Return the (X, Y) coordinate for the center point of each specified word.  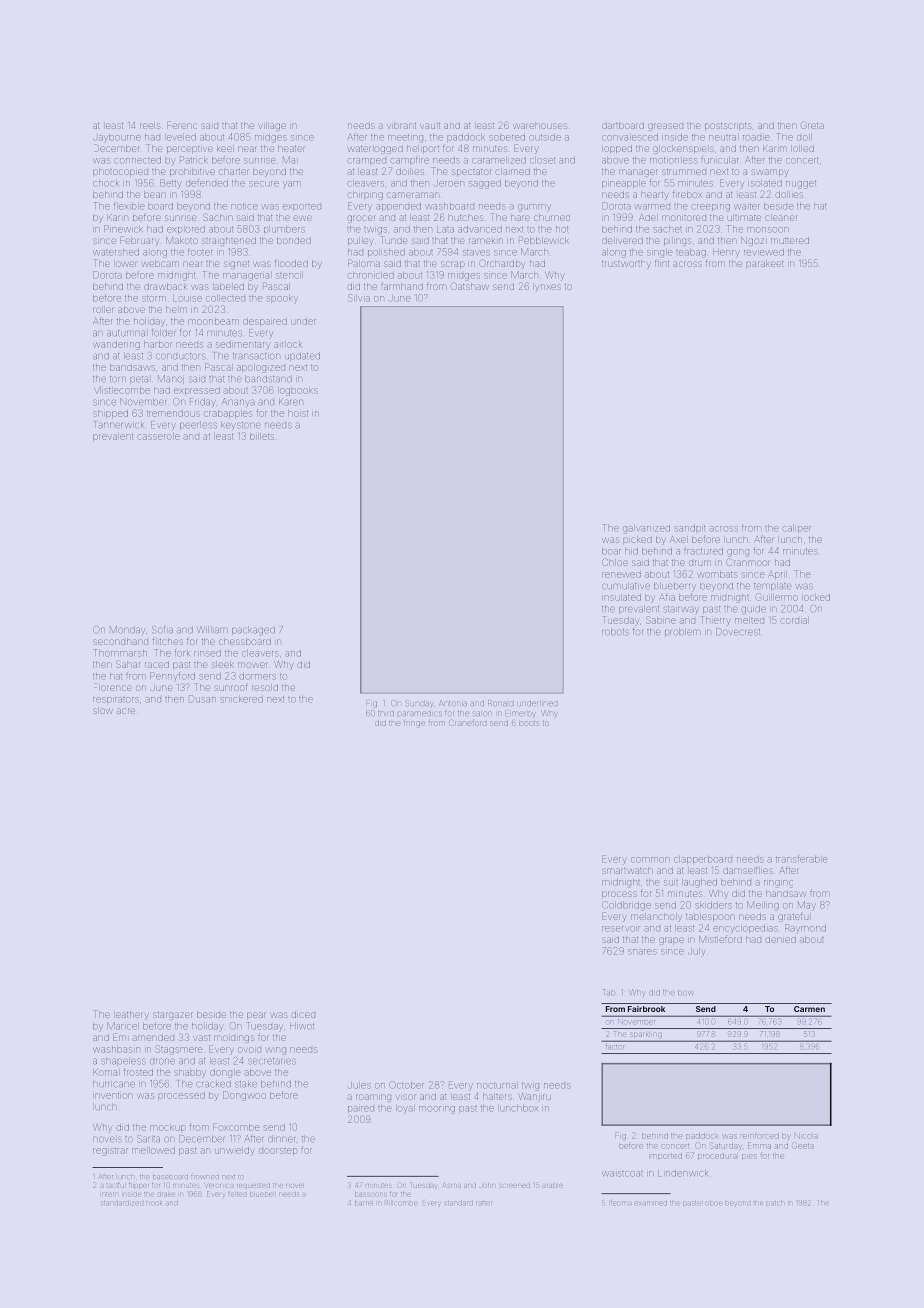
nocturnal (496, 1086)
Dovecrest (738, 631)
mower (252, 665)
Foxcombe (236, 1128)
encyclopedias (745, 929)
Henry (726, 253)
